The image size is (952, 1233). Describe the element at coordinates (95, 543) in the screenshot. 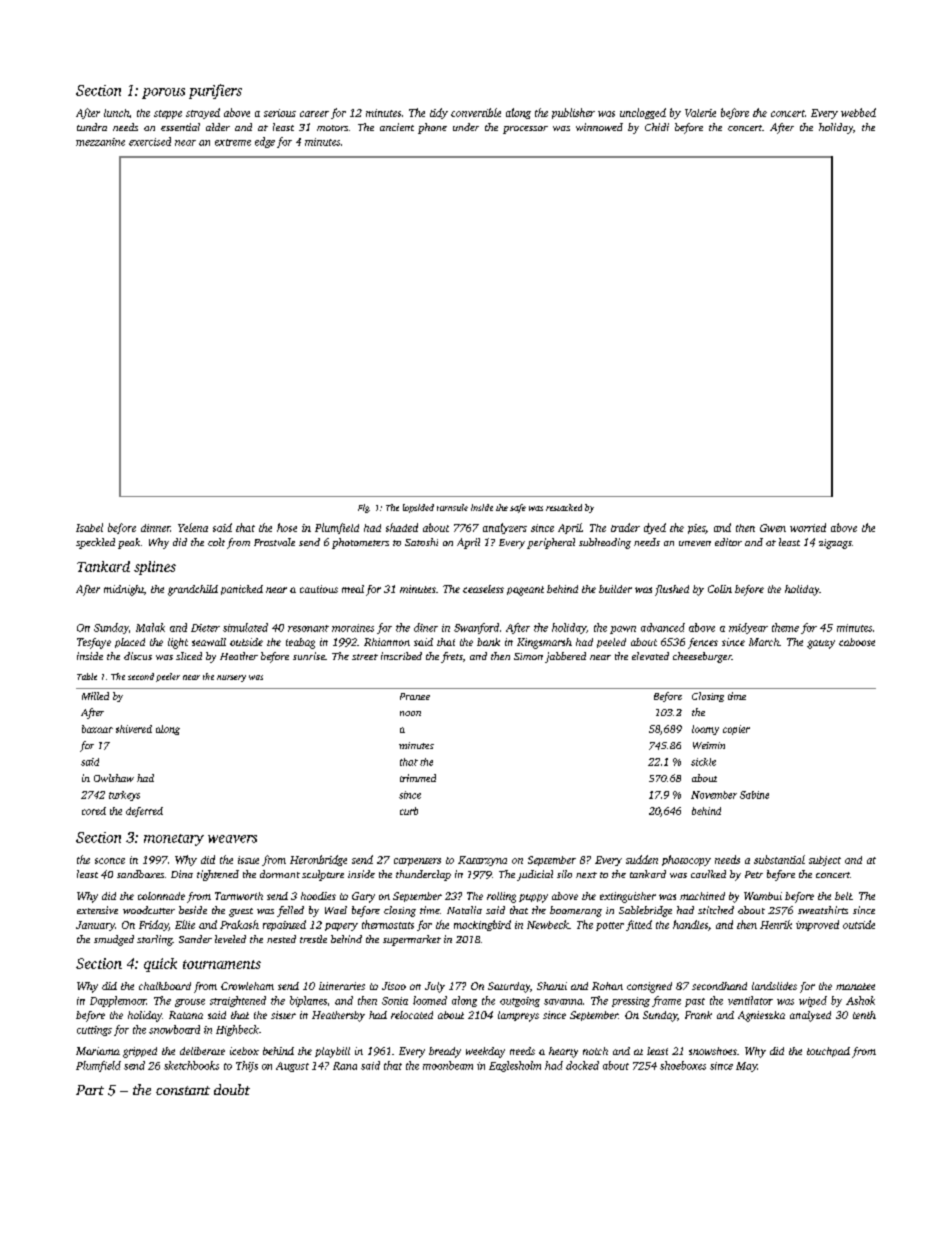

I see `speckled` at that location.
